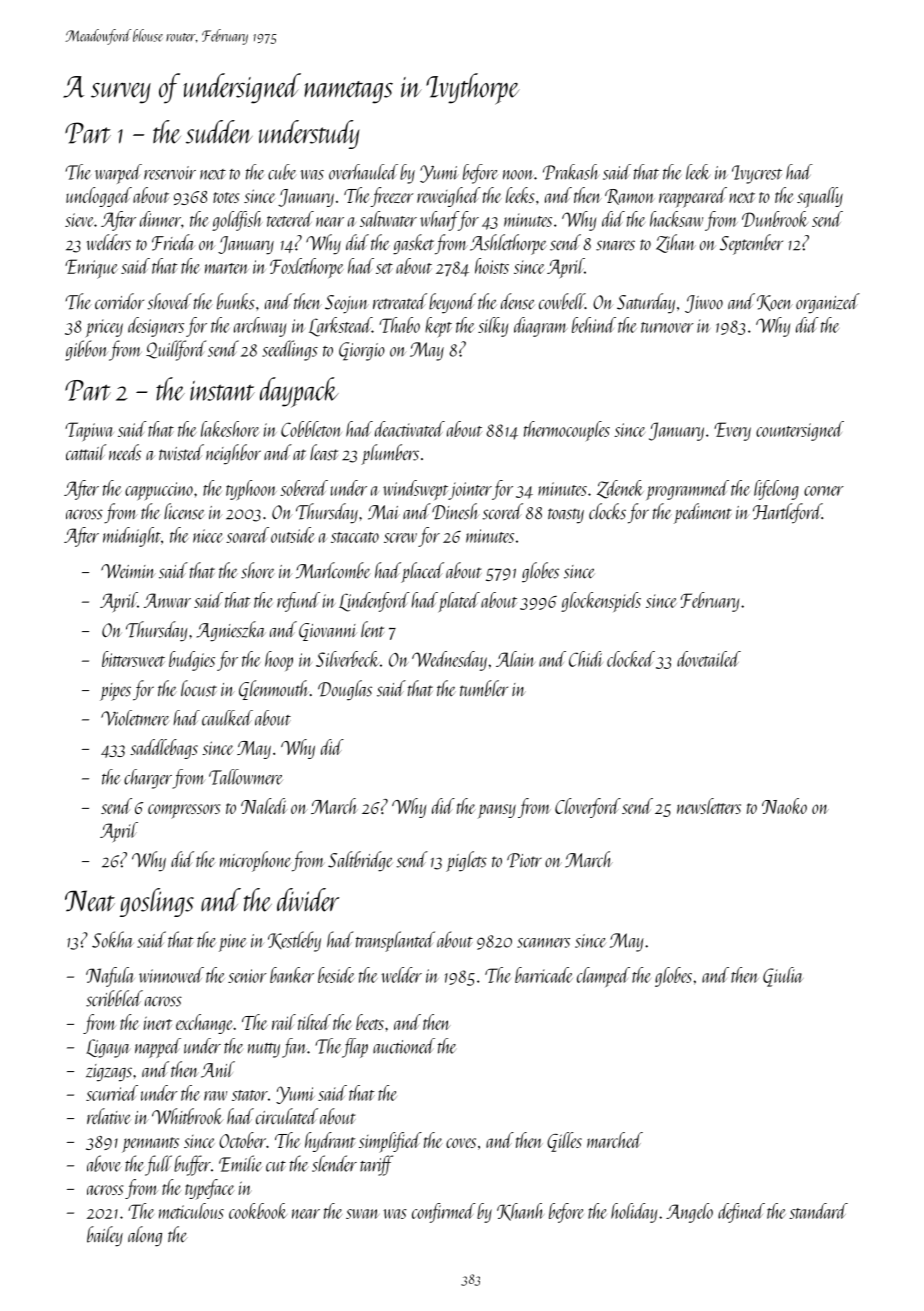  Describe the element at coordinates (230, 631) in the screenshot. I see `Agnieszka` at that location.
